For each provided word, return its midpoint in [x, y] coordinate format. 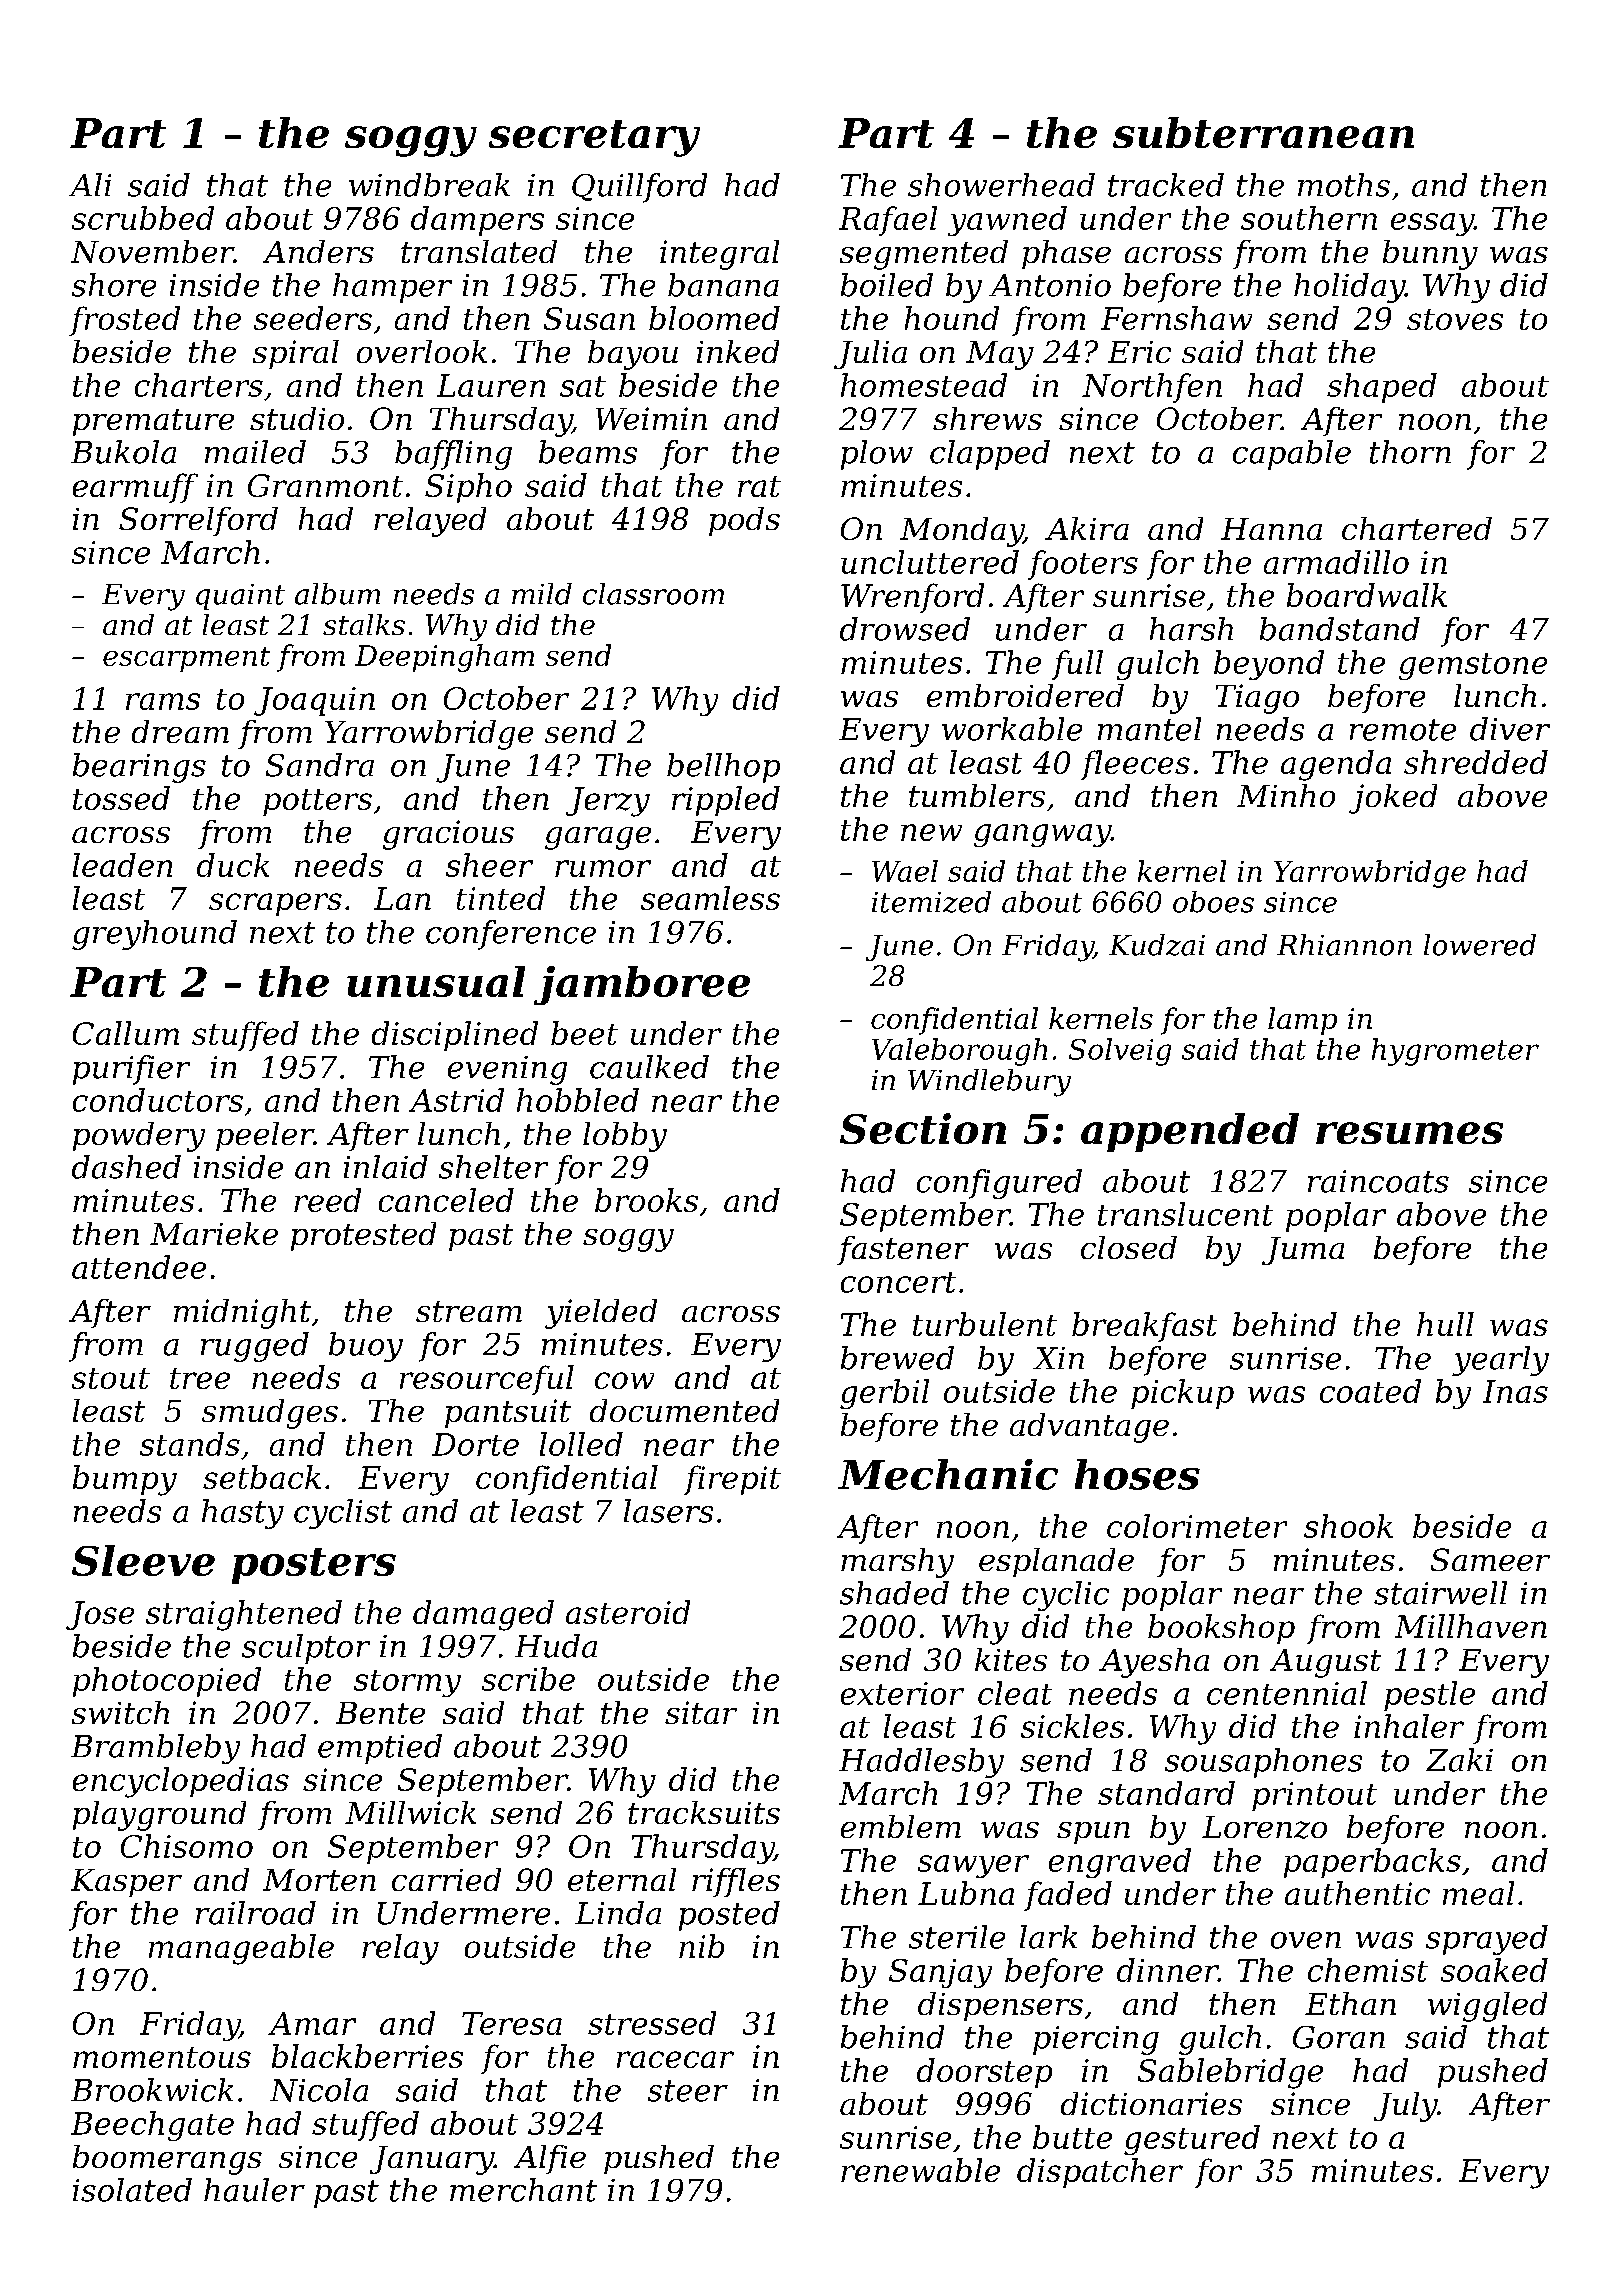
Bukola [123, 452]
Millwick [410, 1812]
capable [1292, 455]
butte [1072, 2137]
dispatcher [1100, 2173]
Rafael [888, 221]
